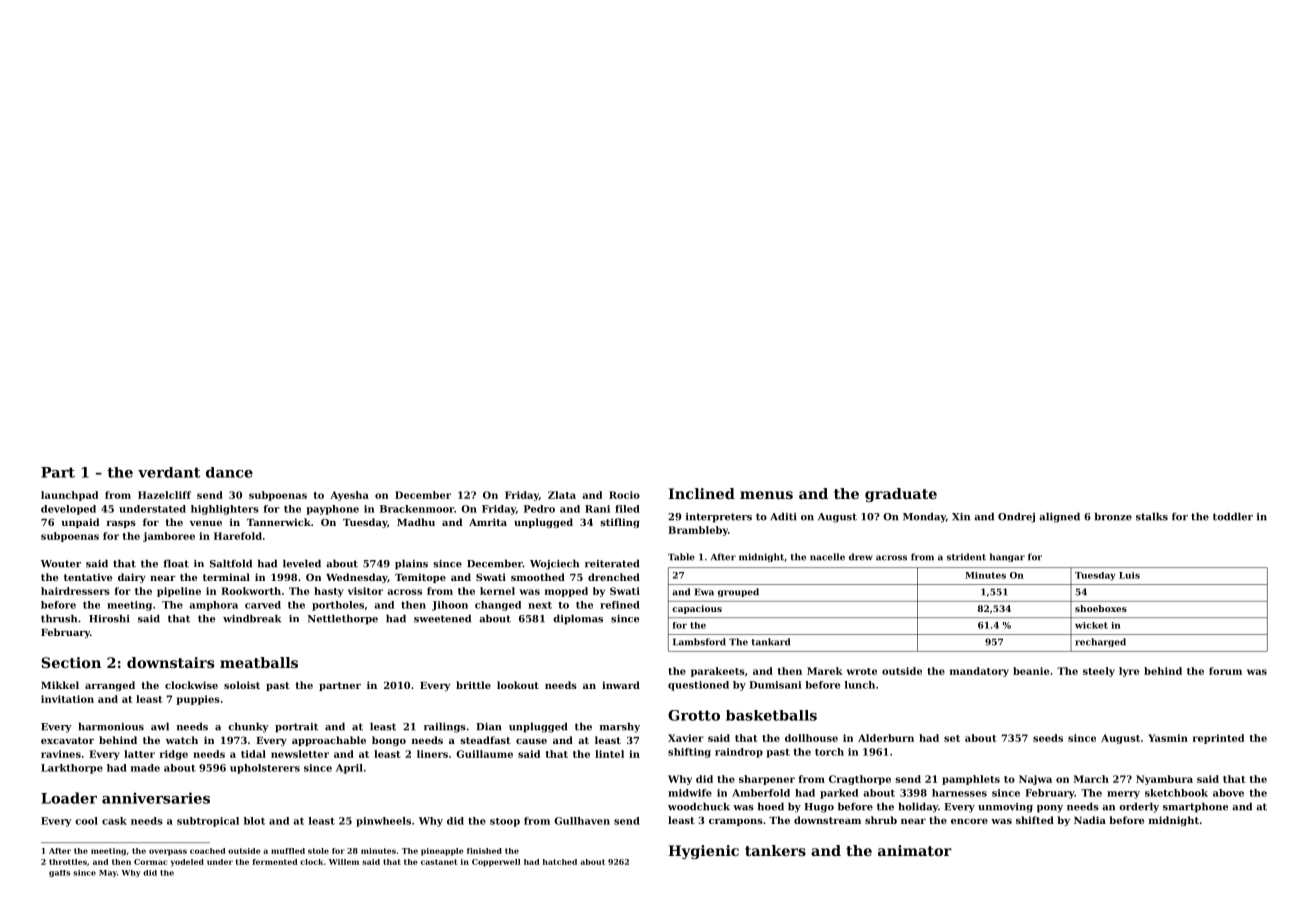  What do you see at coordinates (1129, 672) in the image?
I see `lyre` at bounding box center [1129, 672].
